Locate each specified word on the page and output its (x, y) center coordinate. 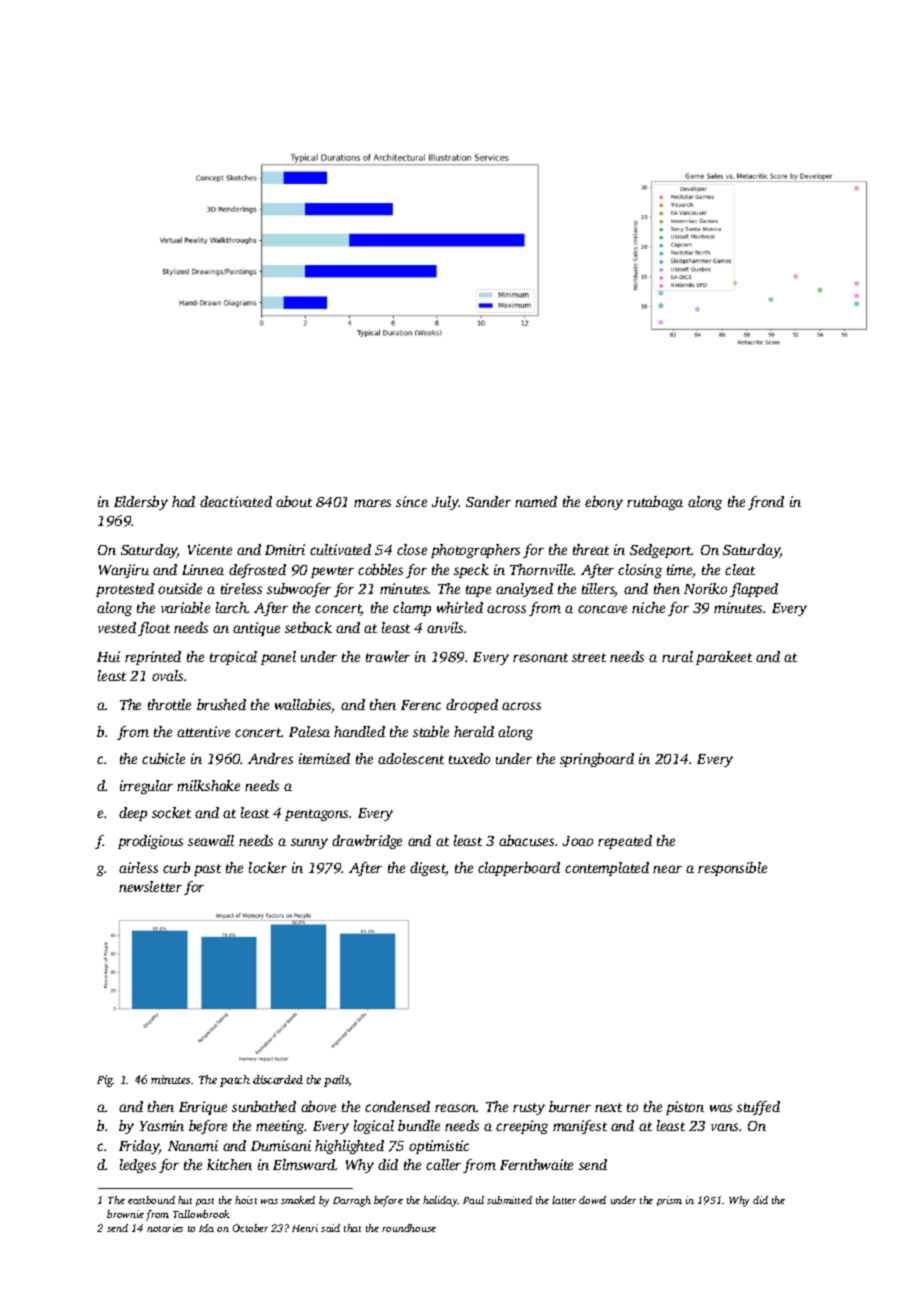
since (411, 501)
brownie (125, 1214)
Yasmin (162, 1125)
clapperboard (519, 869)
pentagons (316, 815)
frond (766, 503)
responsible (732, 869)
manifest (580, 1127)
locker (268, 867)
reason (456, 1108)
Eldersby (141, 503)
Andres (270, 758)
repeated (625, 842)
